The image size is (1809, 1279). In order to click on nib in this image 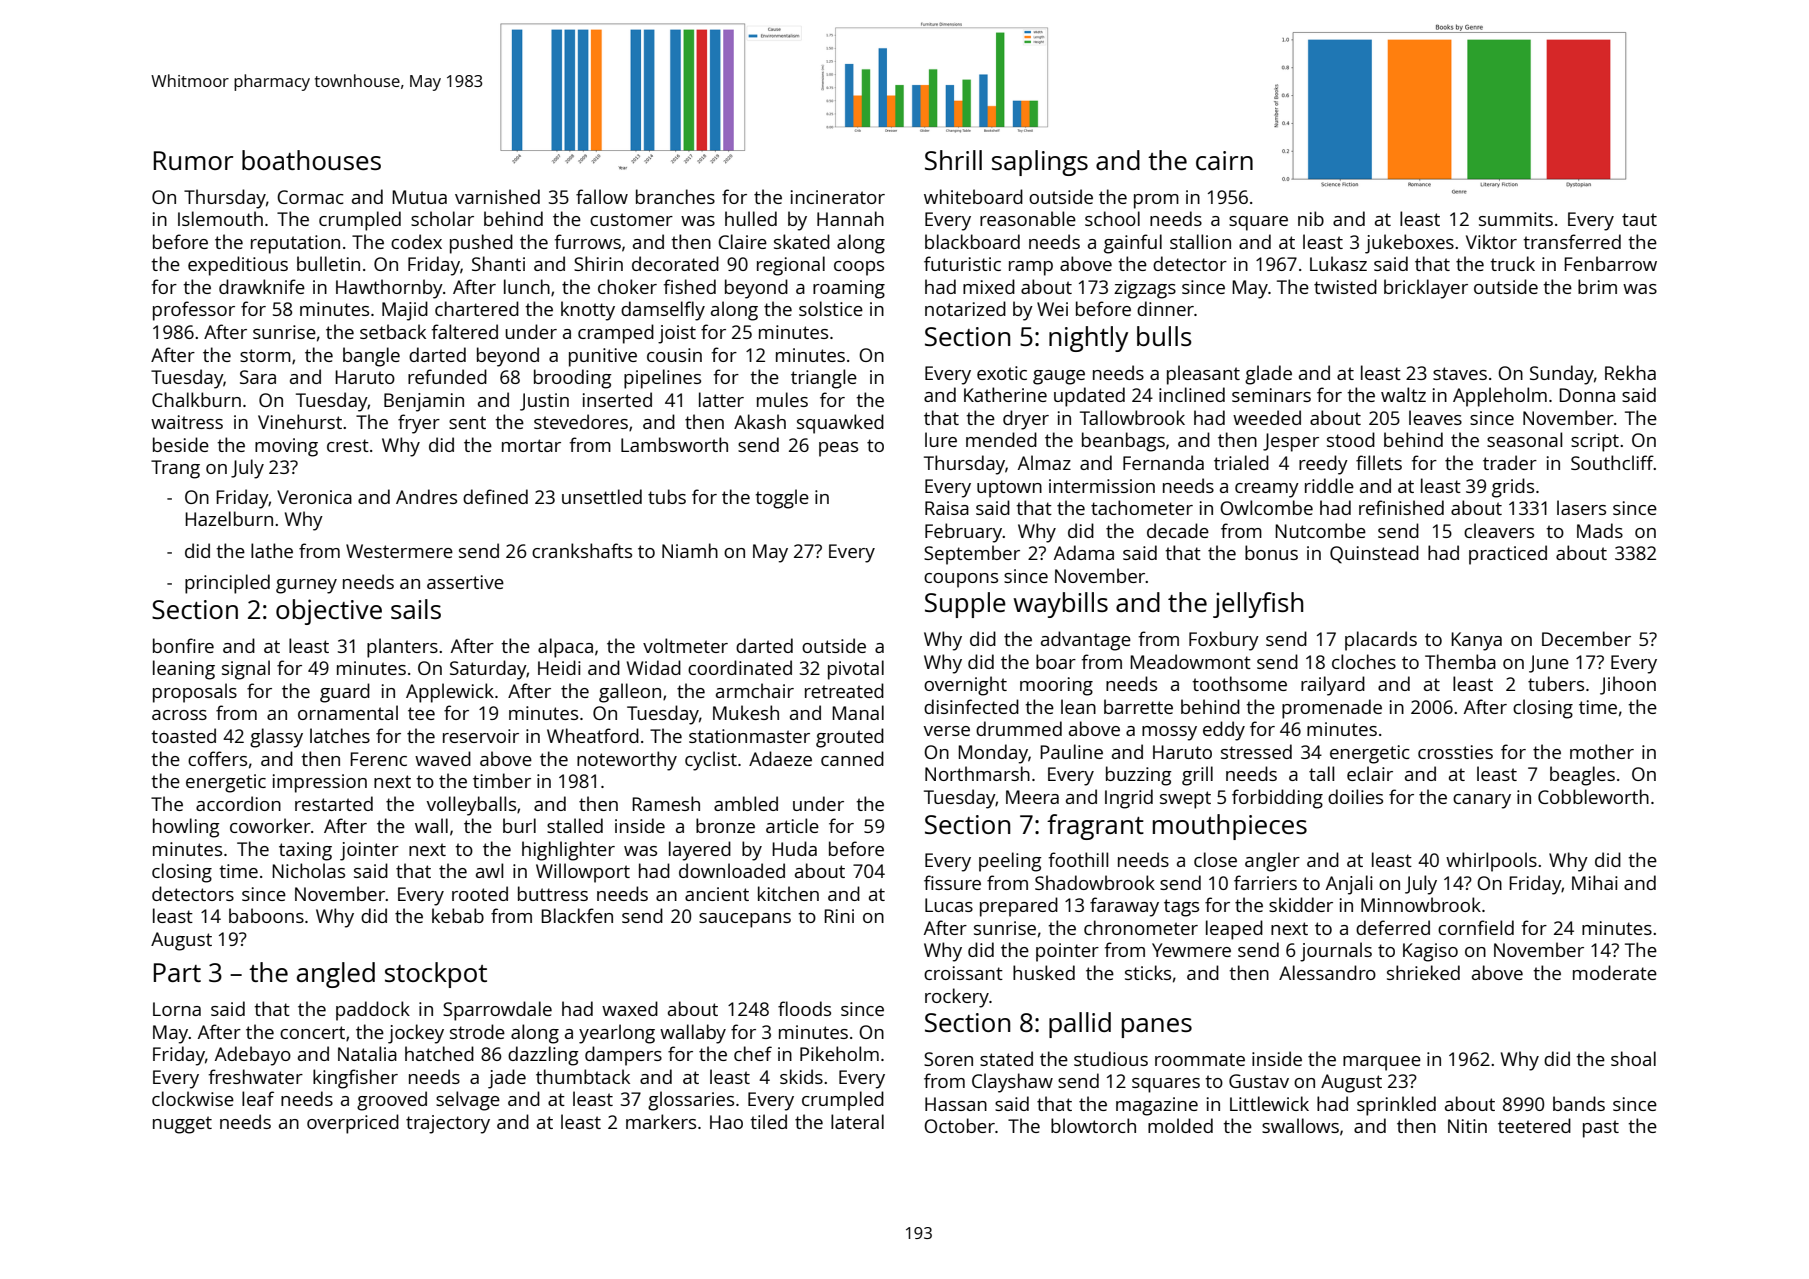, I will do `click(1311, 218)`.
